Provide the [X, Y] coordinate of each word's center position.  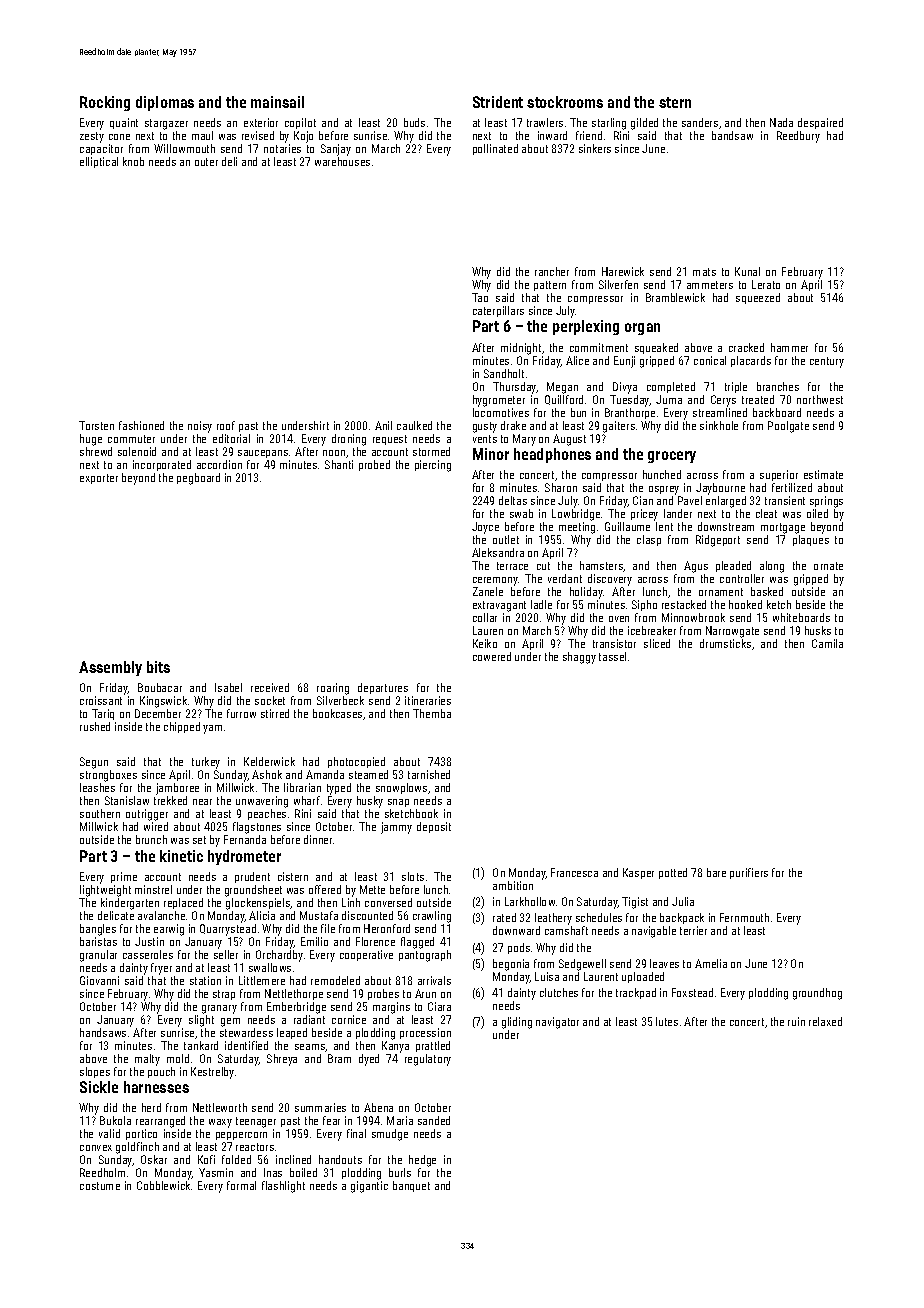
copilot [300, 123]
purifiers [749, 873]
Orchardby [279, 956]
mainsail [277, 102]
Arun [425, 993]
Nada [781, 122]
